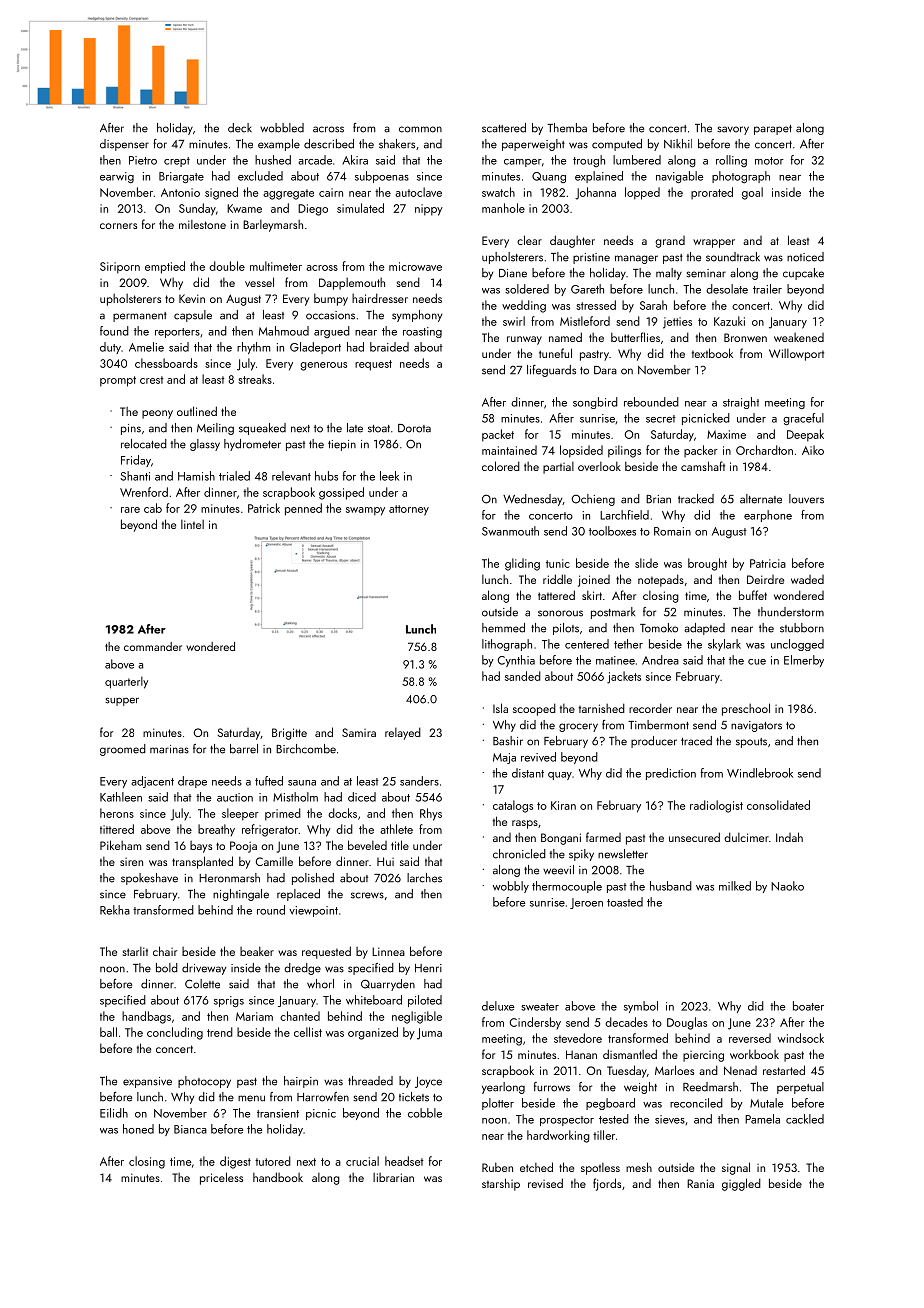 This document has width=924, height=1308. I want to click on Diego, so click(313, 210).
